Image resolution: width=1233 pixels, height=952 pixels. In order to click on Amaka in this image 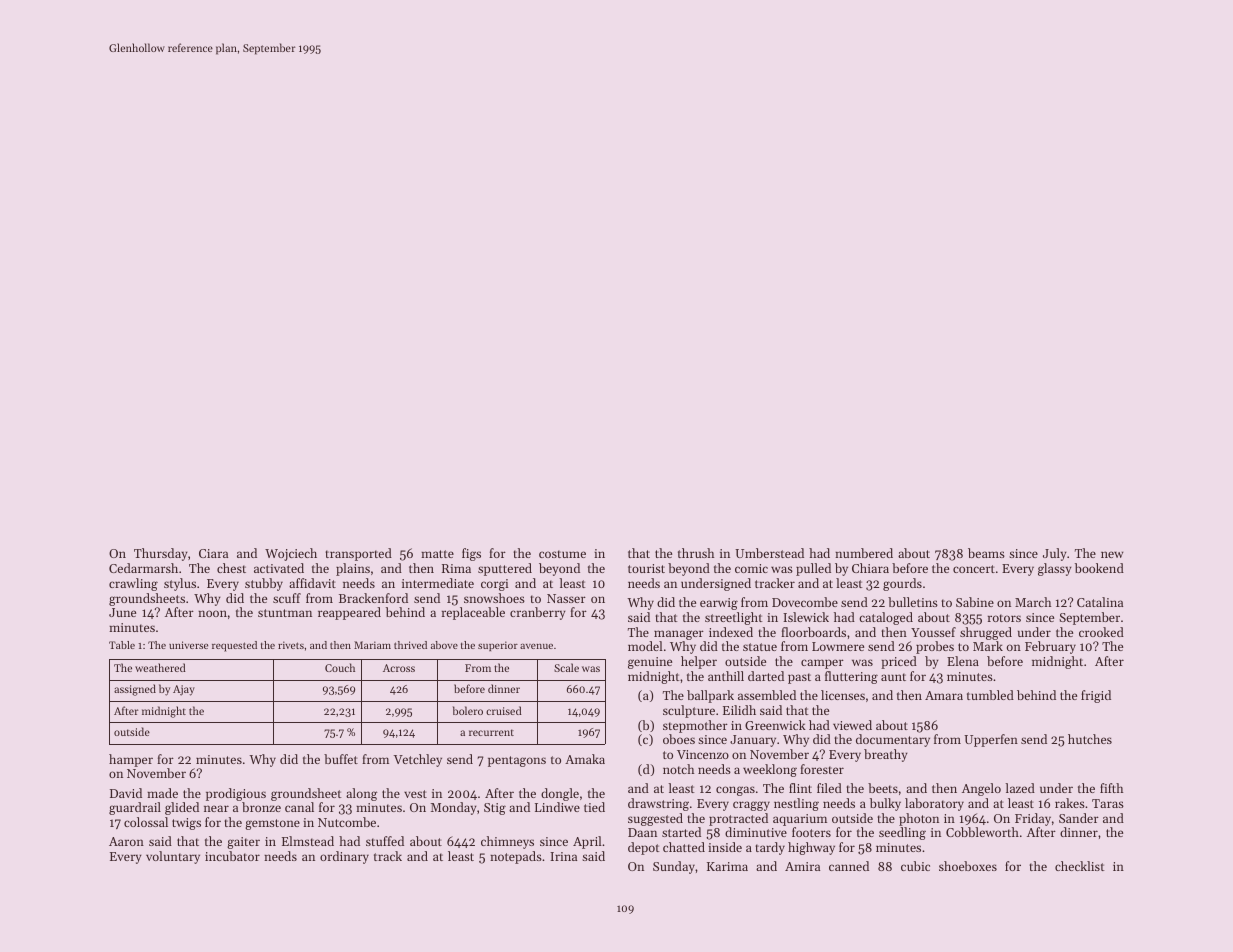, I will do `click(585, 759)`.
